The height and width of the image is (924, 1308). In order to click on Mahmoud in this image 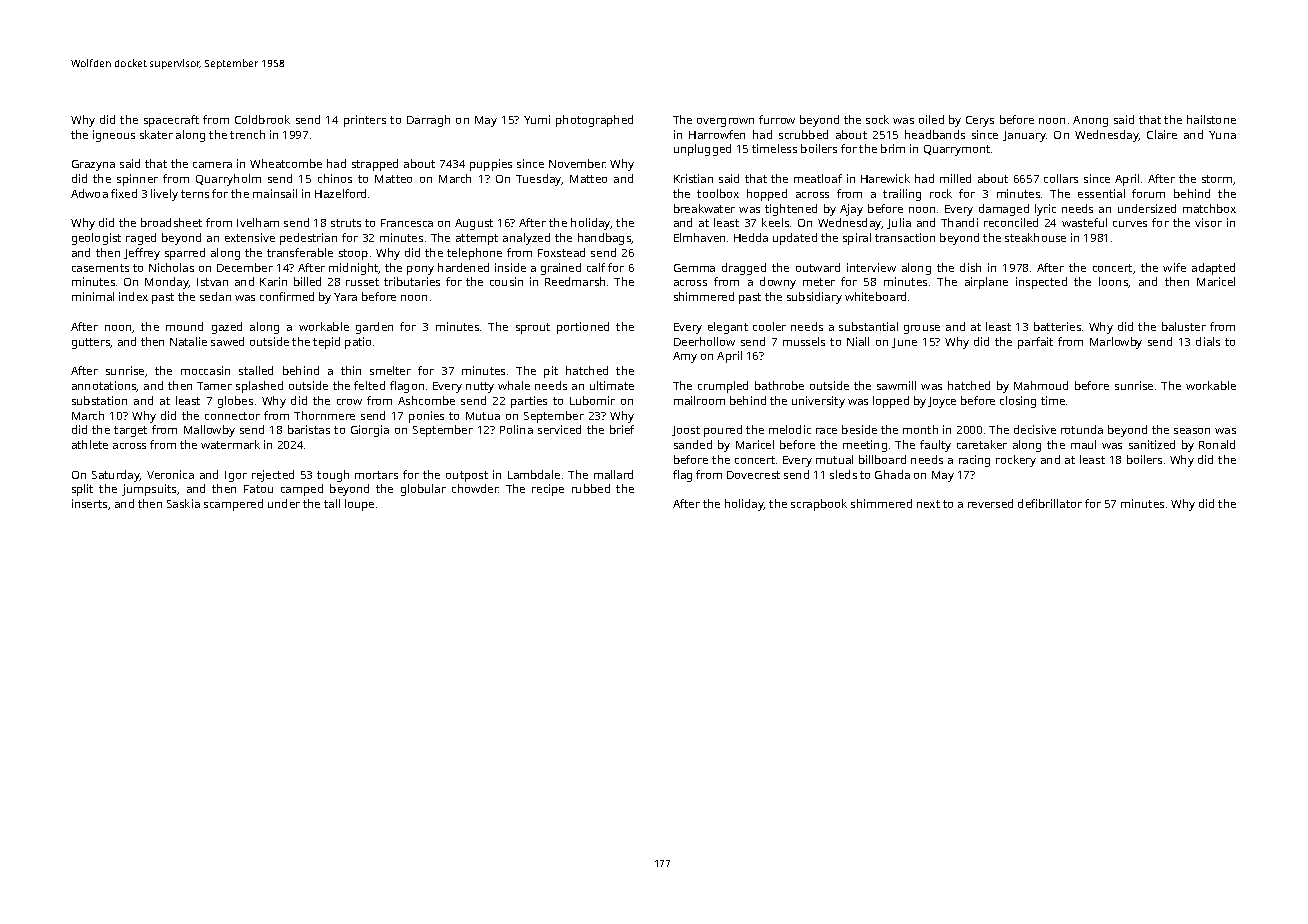, I will do `click(1041, 385)`.
